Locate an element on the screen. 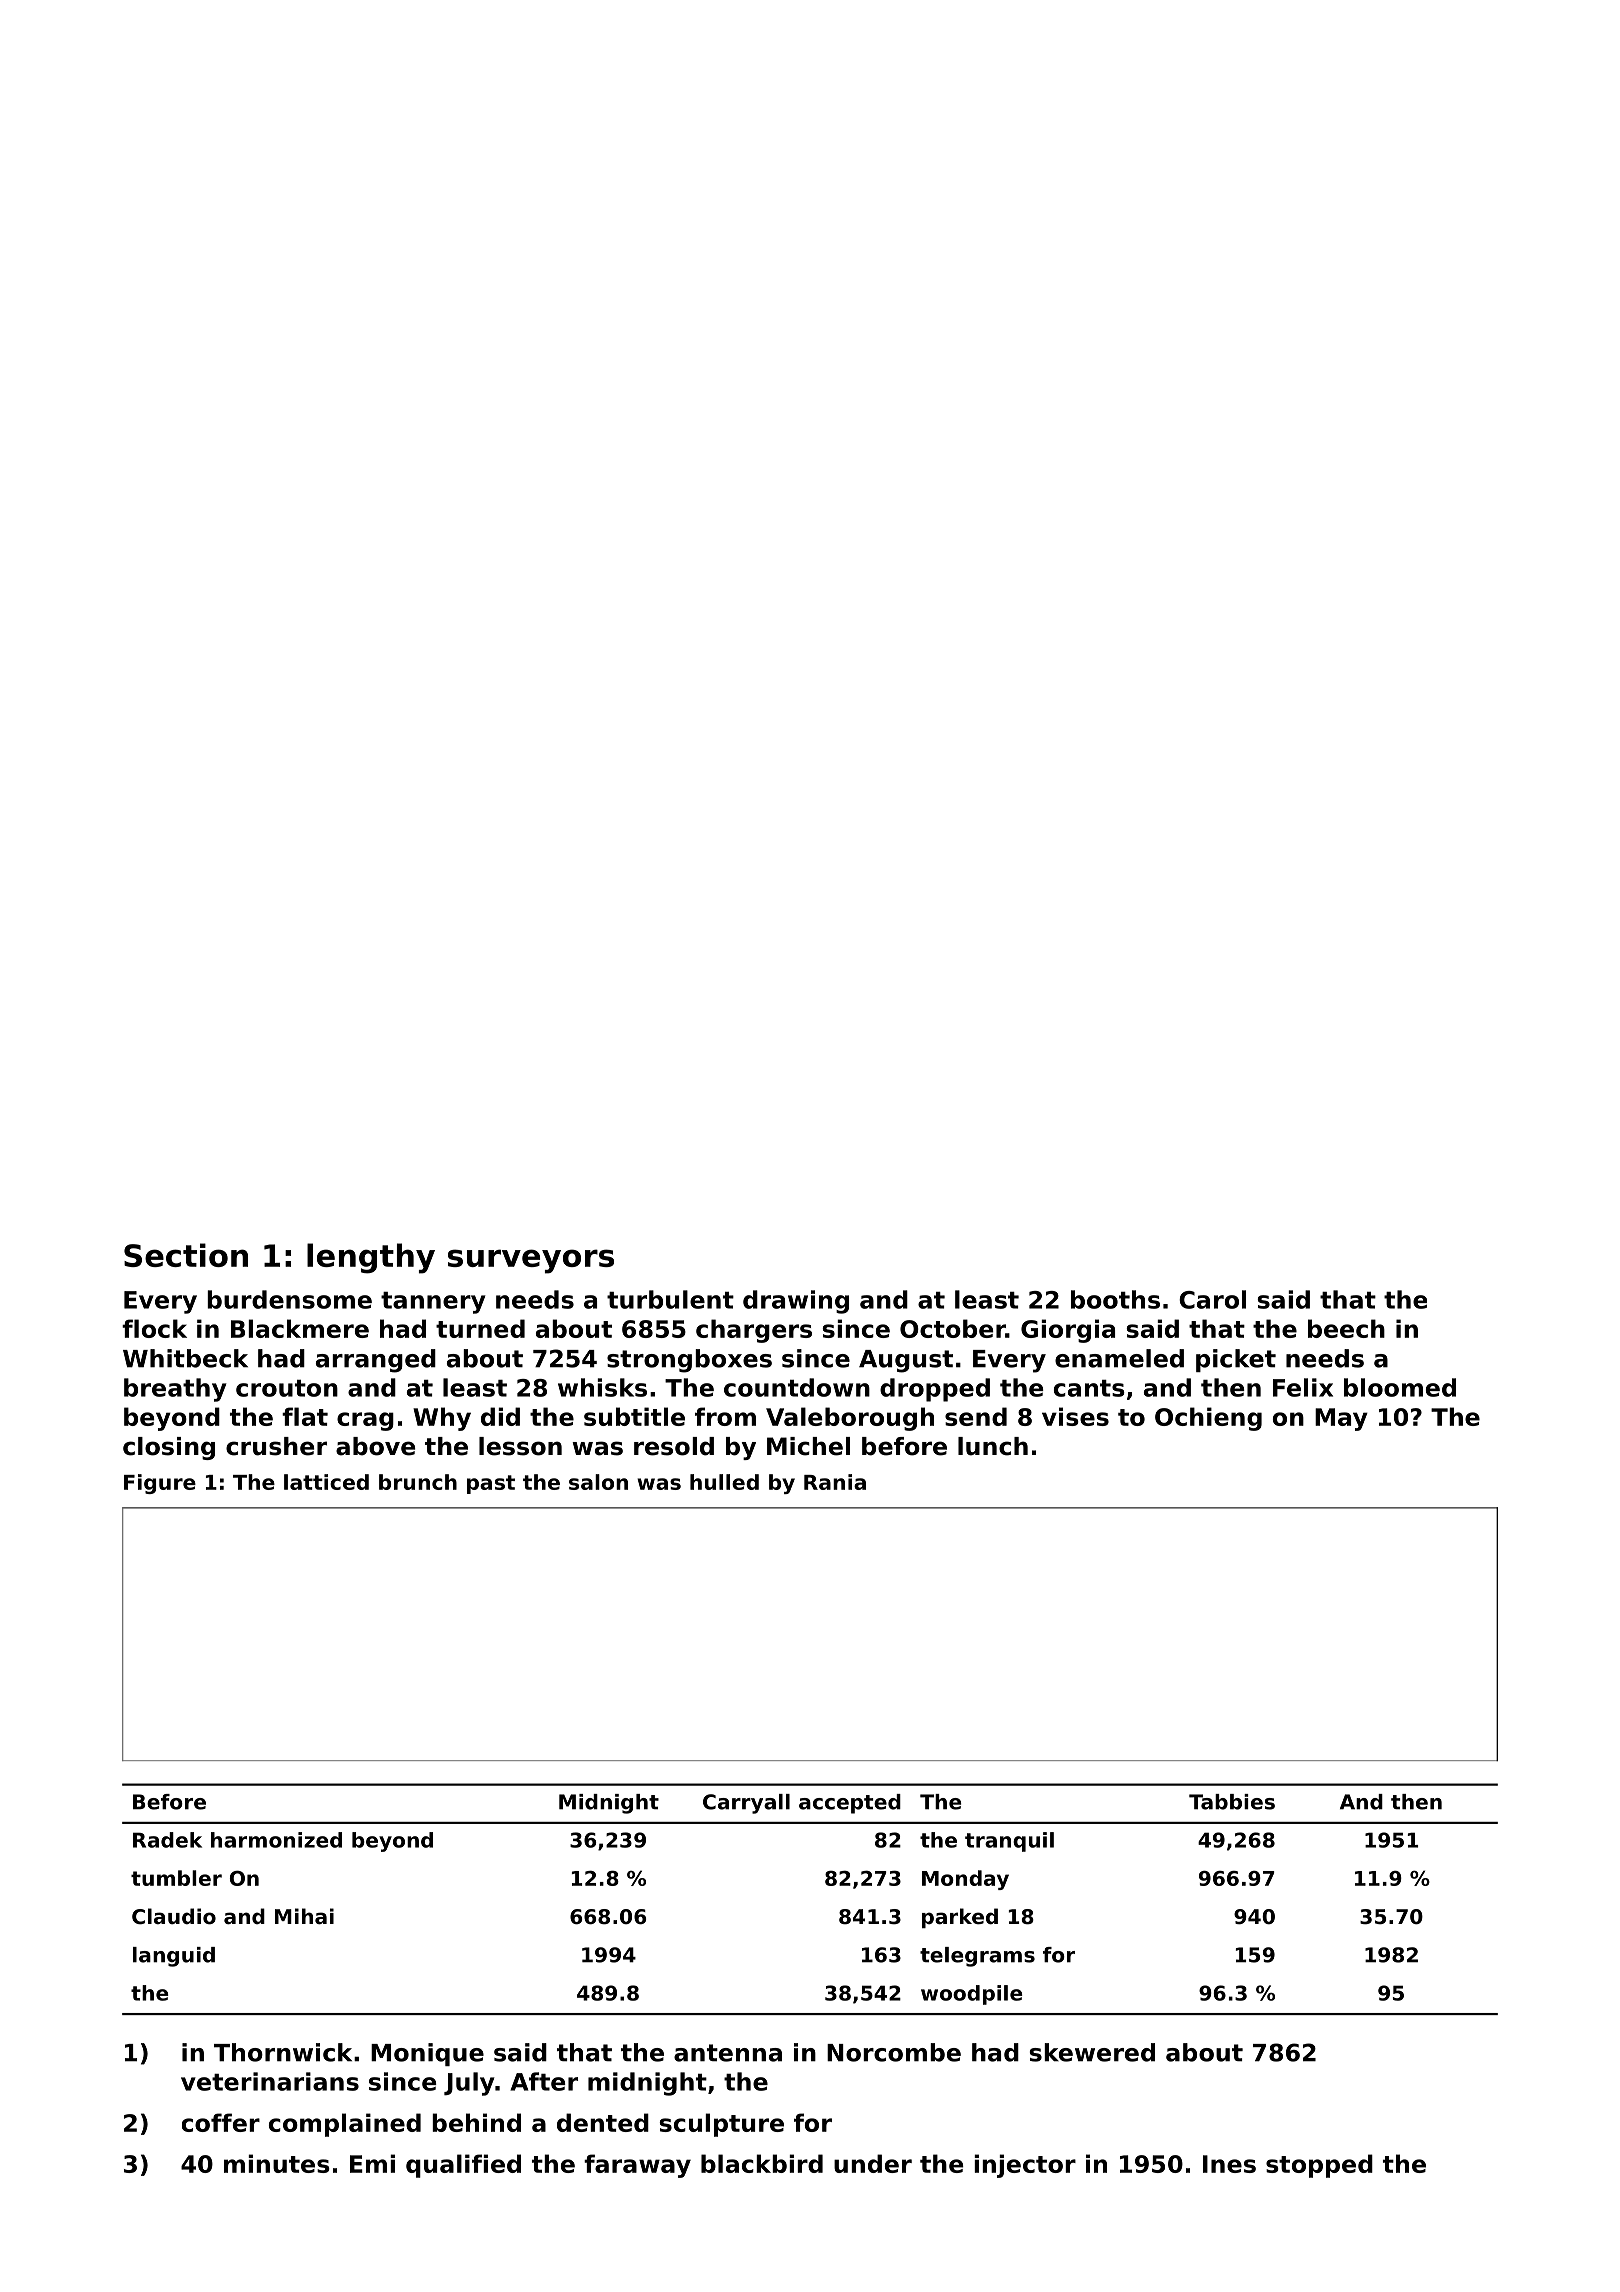 Image resolution: width=1620 pixels, height=2292 pixels. woodpile is located at coordinates (971, 1995).
